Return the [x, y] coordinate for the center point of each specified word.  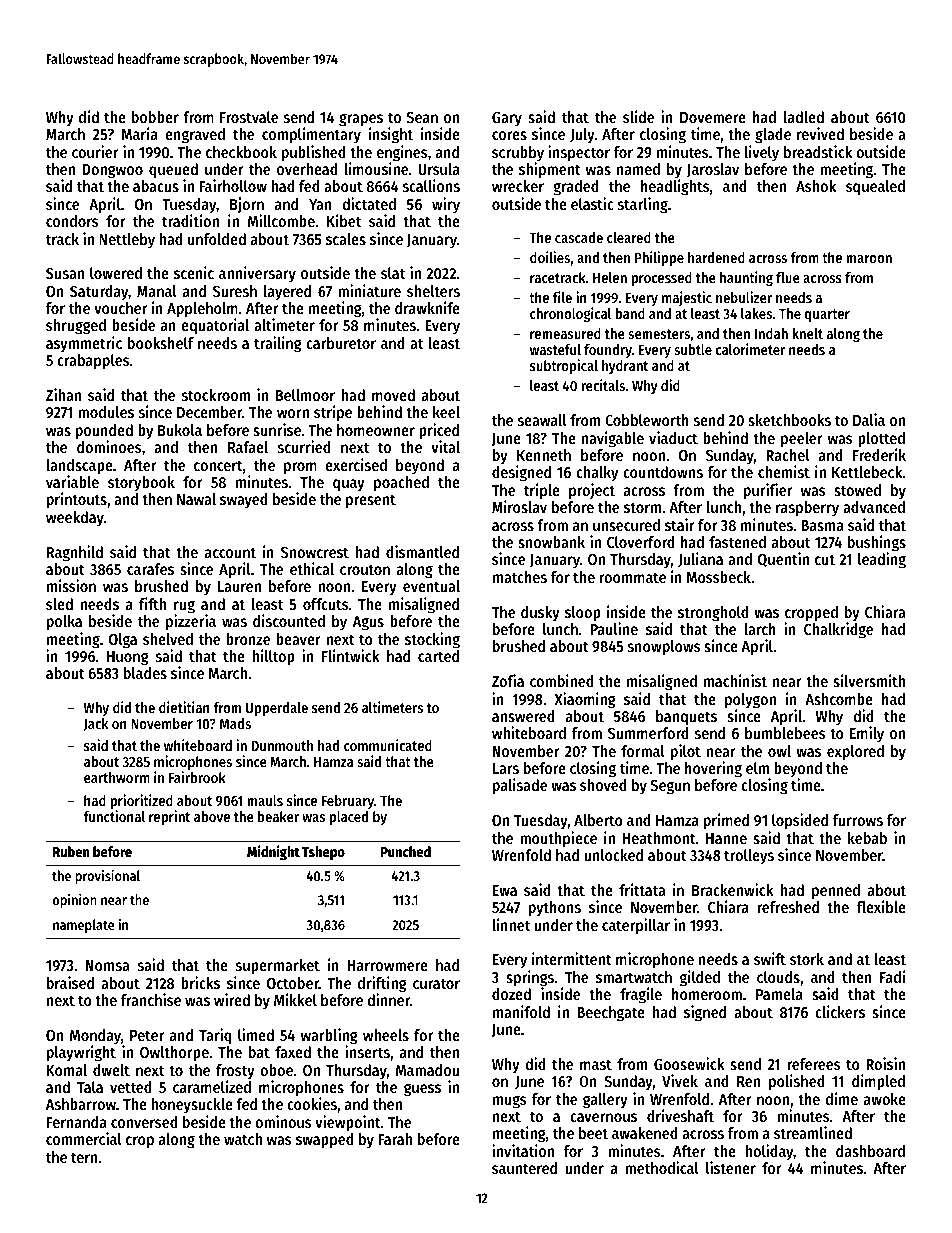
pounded [104, 432]
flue [788, 277]
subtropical [564, 366]
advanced [874, 507]
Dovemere [713, 117]
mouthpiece [558, 839]
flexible [881, 906]
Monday [95, 1037]
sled [59, 604]
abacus [156, 186]
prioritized [141, 801]
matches [520, 577]
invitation [523, 1150]
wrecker [518, 186]
